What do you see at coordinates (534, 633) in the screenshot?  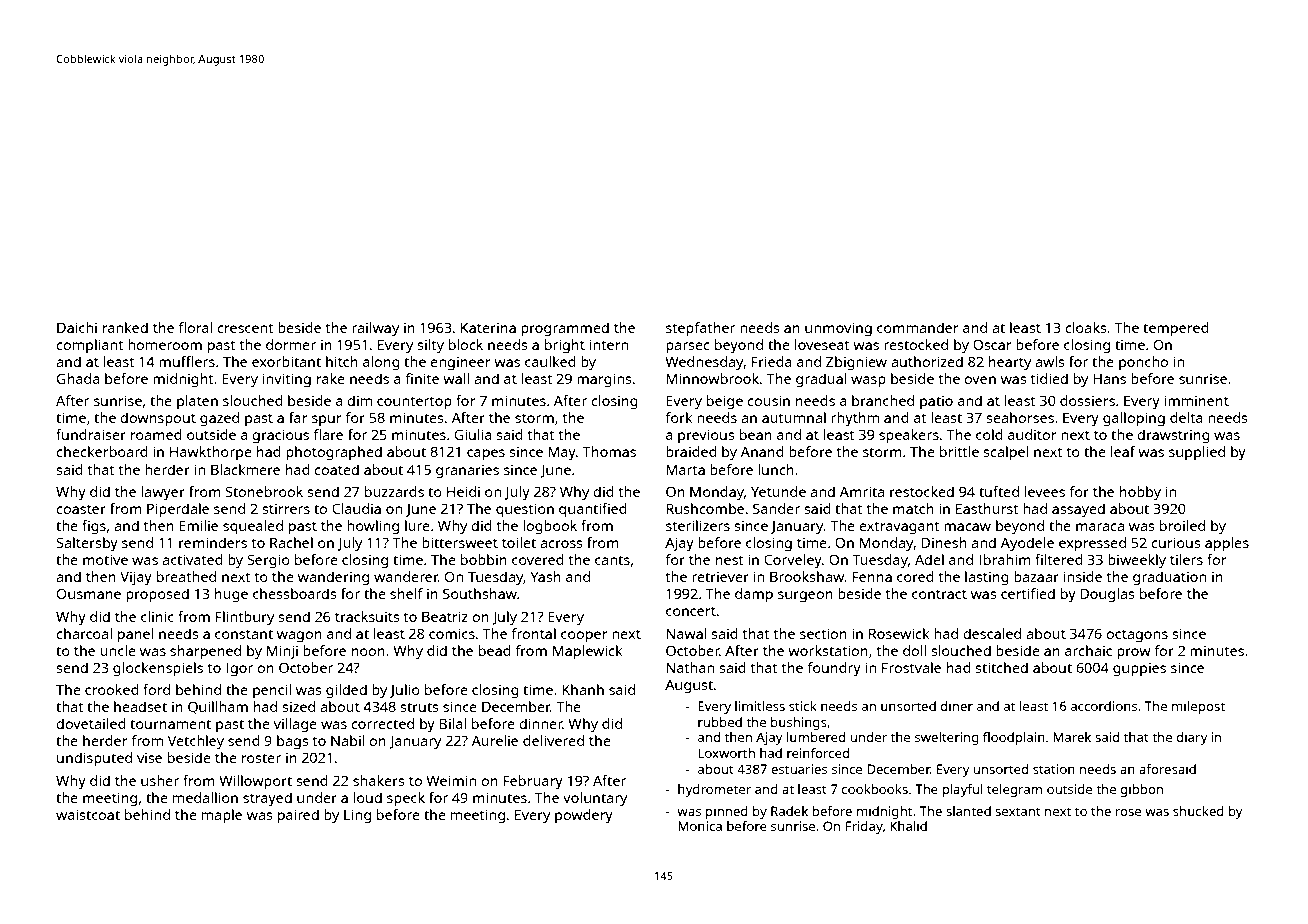 I see `frontal` at bounding box center [534, 633].
